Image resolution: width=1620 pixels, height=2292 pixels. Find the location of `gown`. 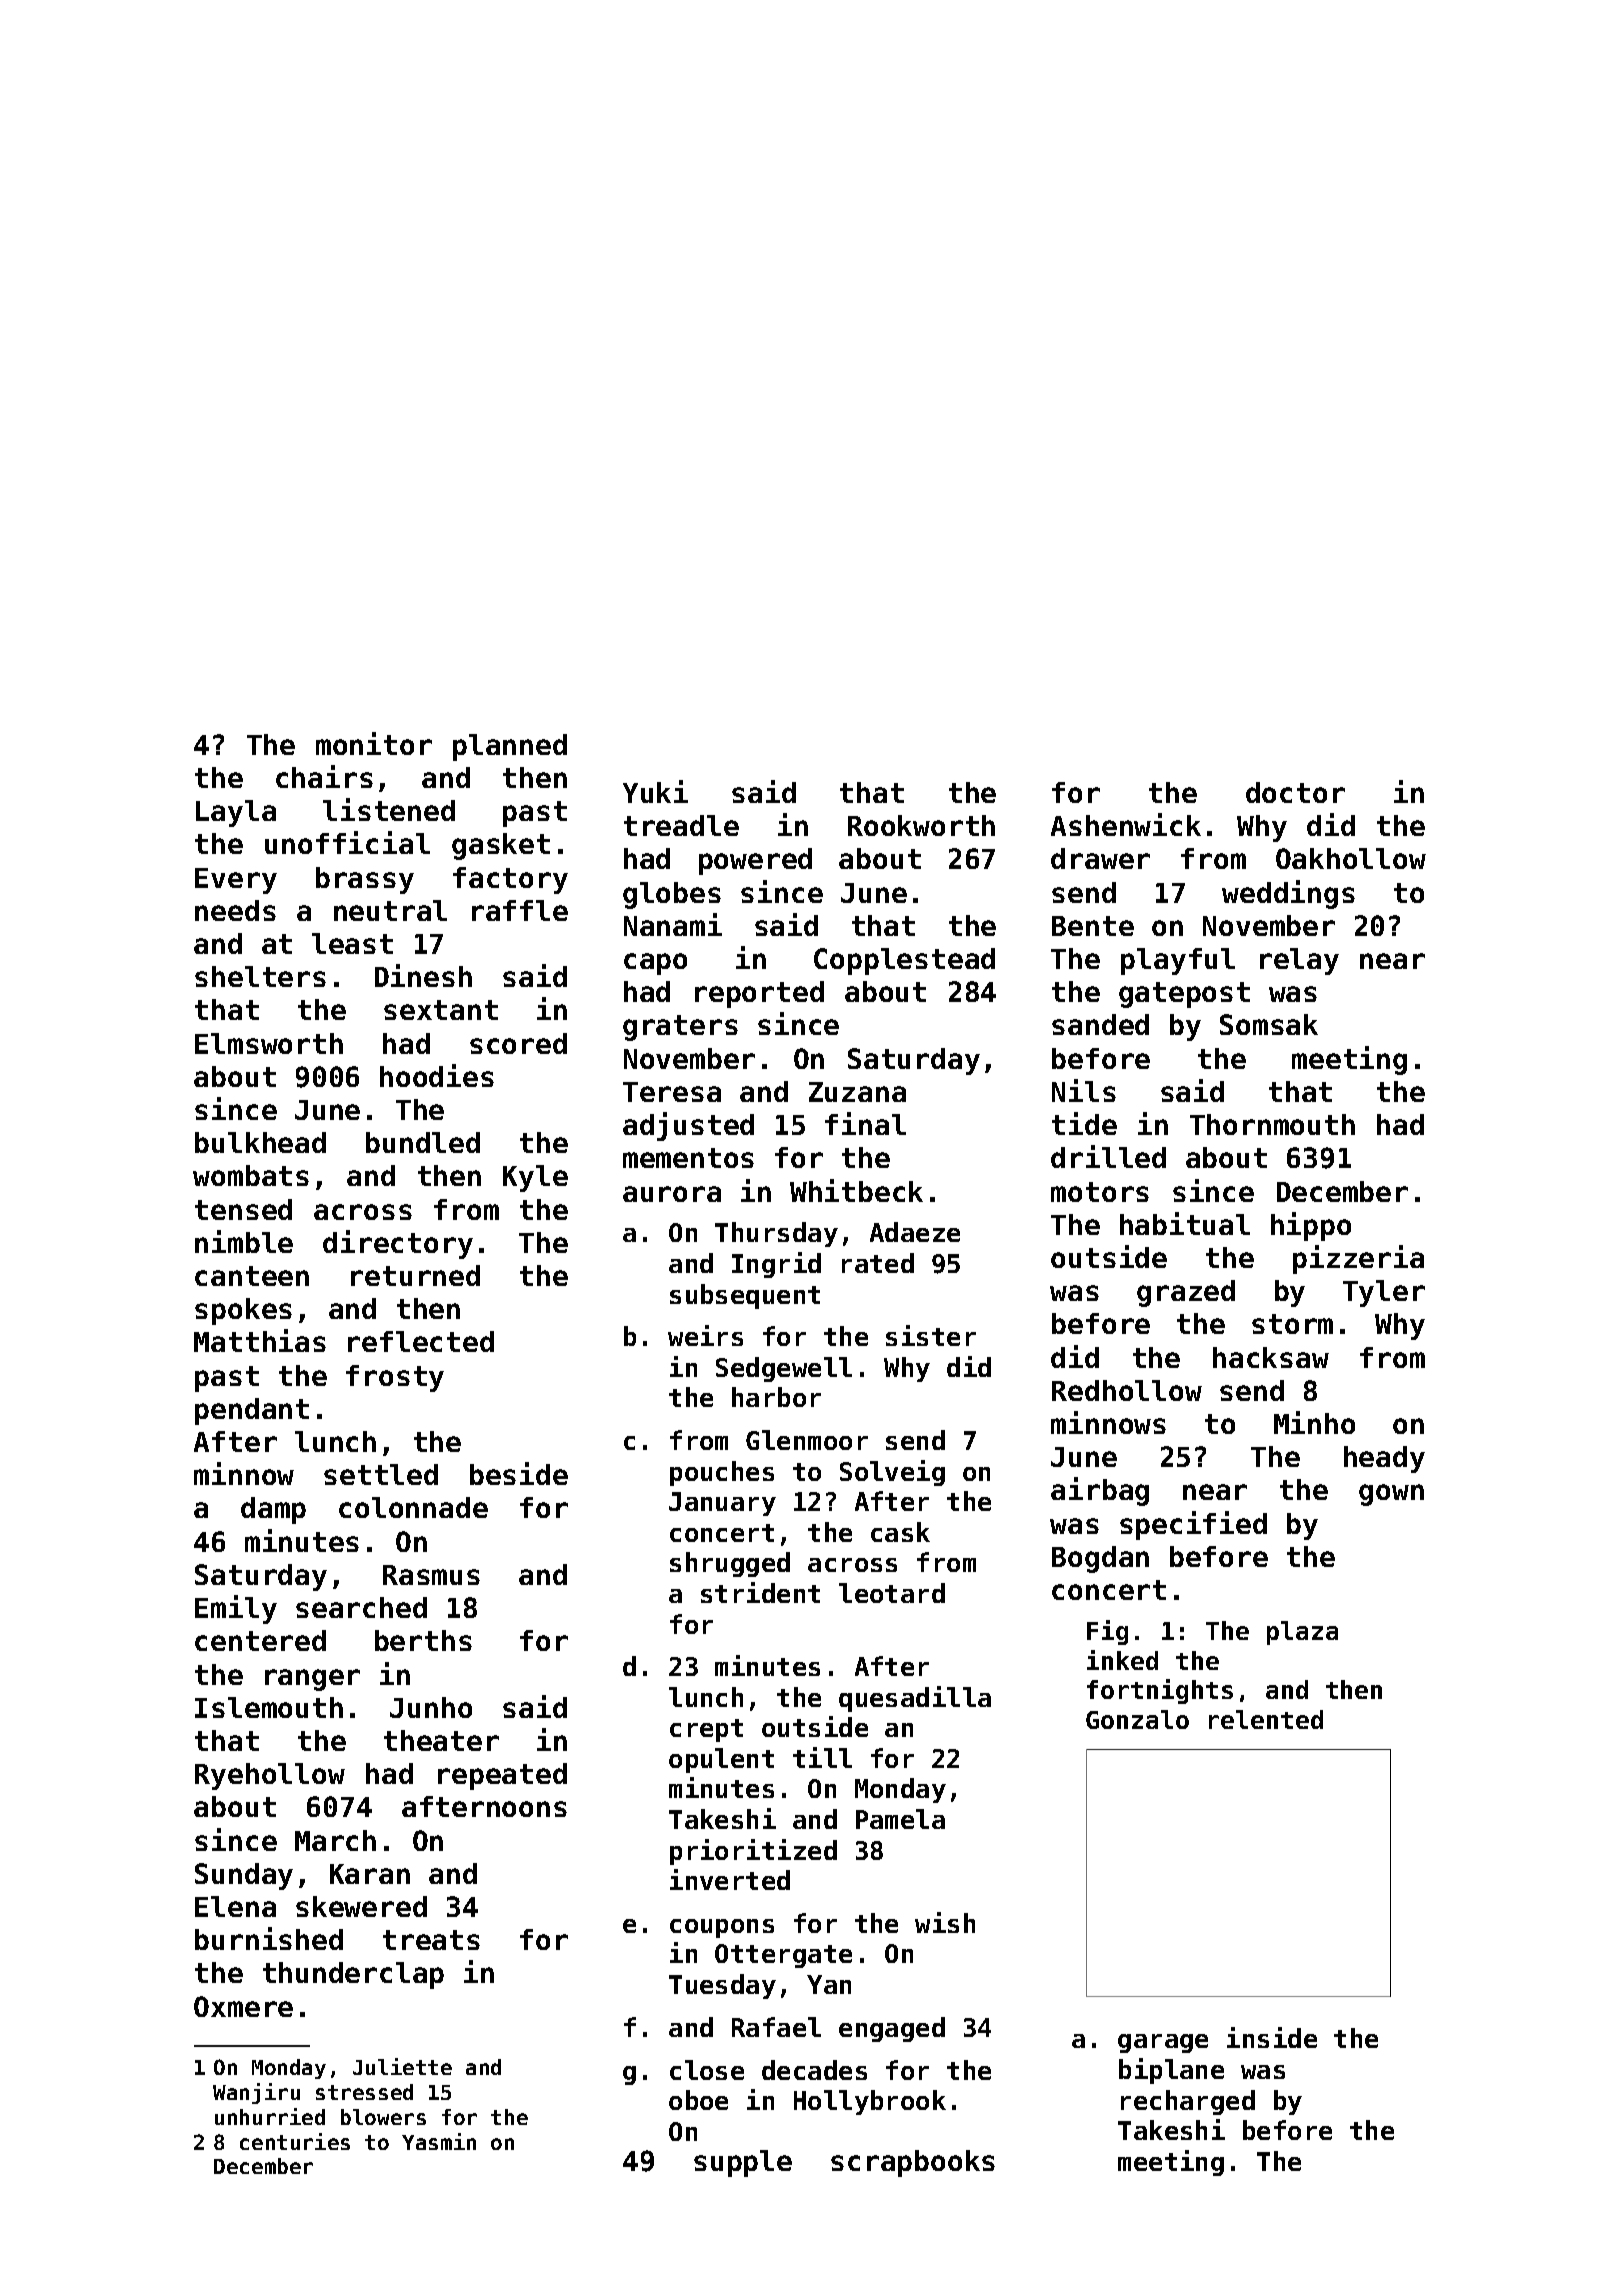

gown is located at coordinates (1391, 1495).
